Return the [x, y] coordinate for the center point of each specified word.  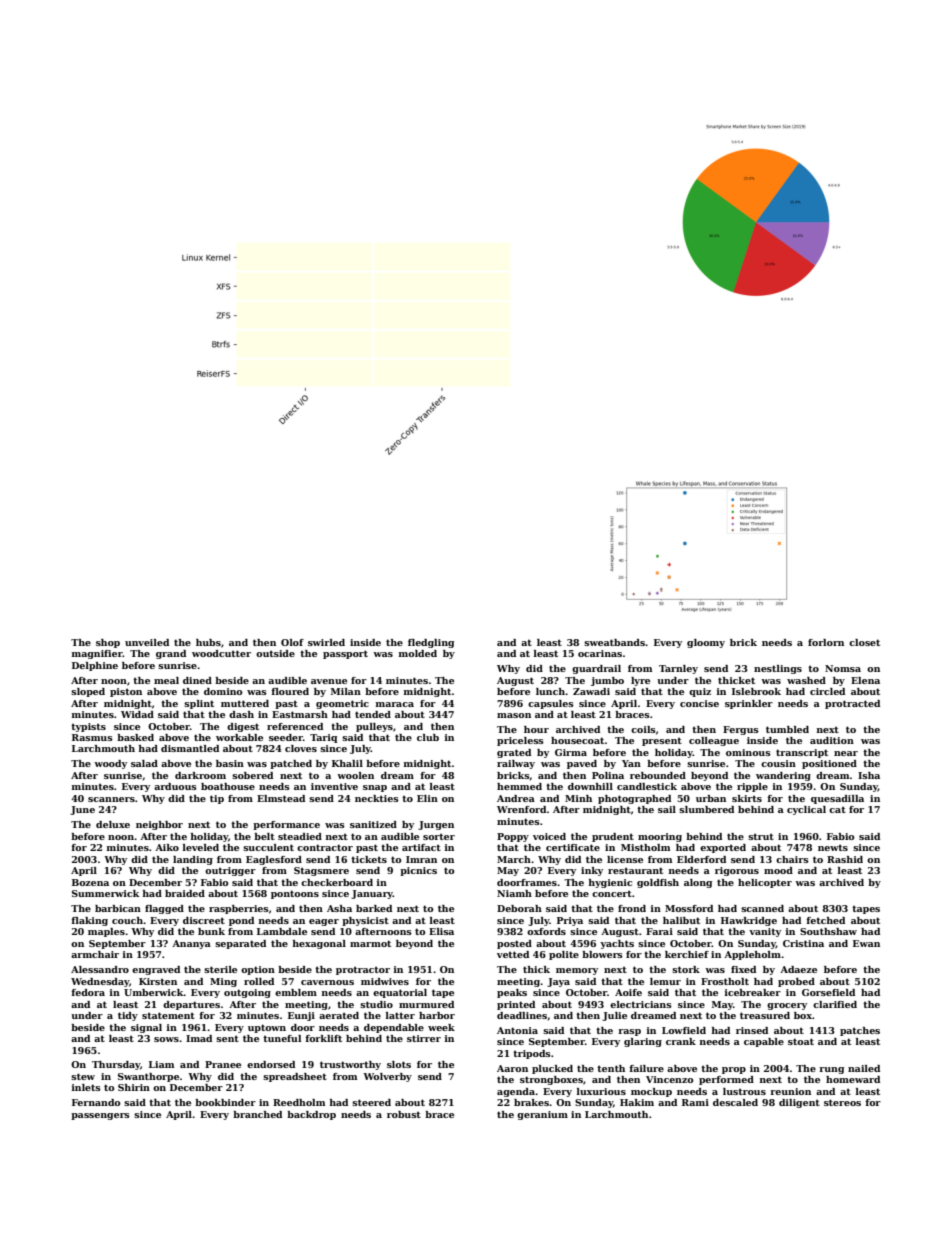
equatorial [400, 993]
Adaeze [798, 969]
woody [110, 764]
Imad [199, 1038]
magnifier [97, 654]
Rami [695, 1102]
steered [371, 1102]
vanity [765, 932]
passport [345, 654]
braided [185, 893]
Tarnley [678, 669]
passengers [100, 1116]
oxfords [546, 931]
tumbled [787, 729]
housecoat [577, 740]
